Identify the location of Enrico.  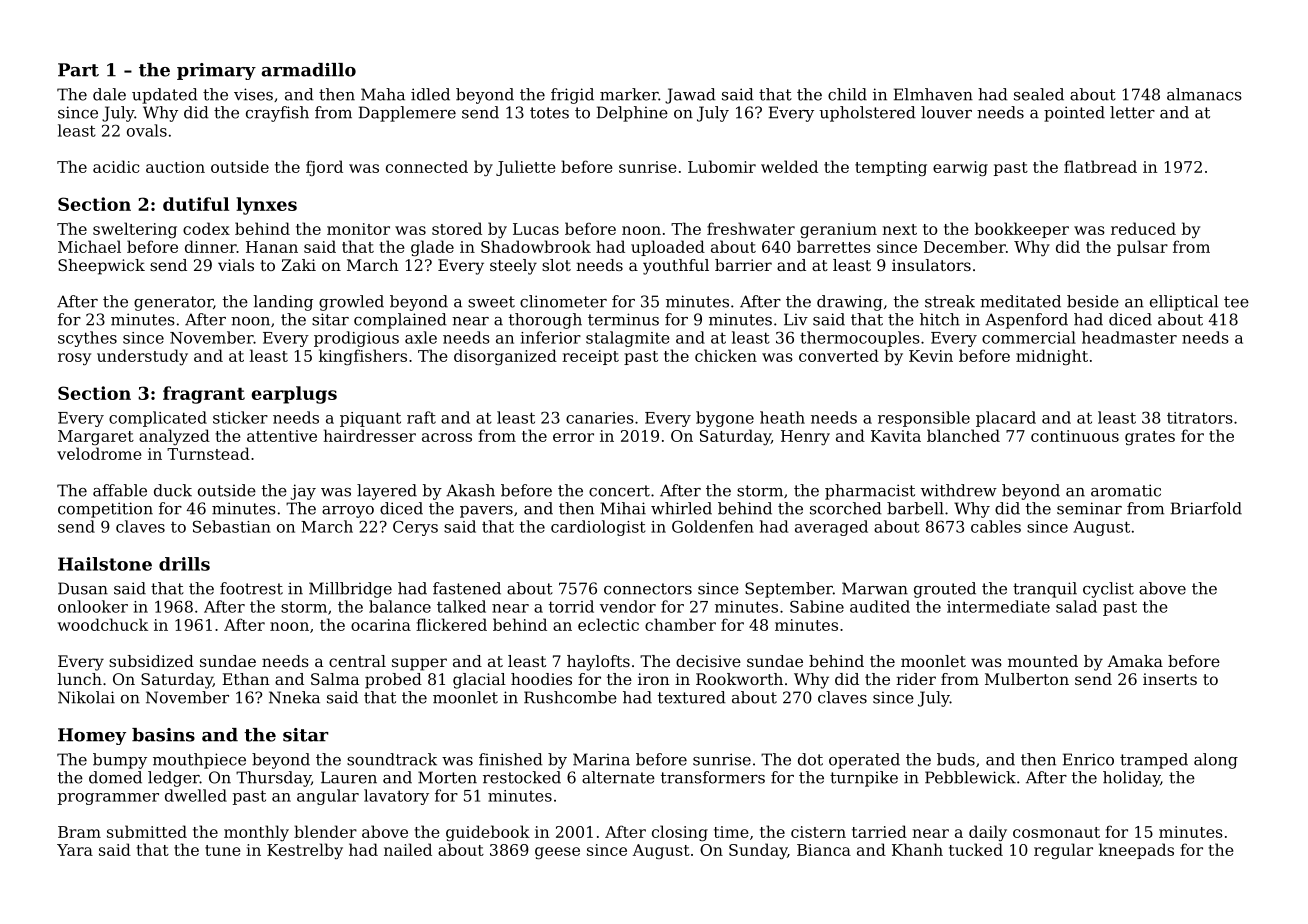
(1088, 759).
